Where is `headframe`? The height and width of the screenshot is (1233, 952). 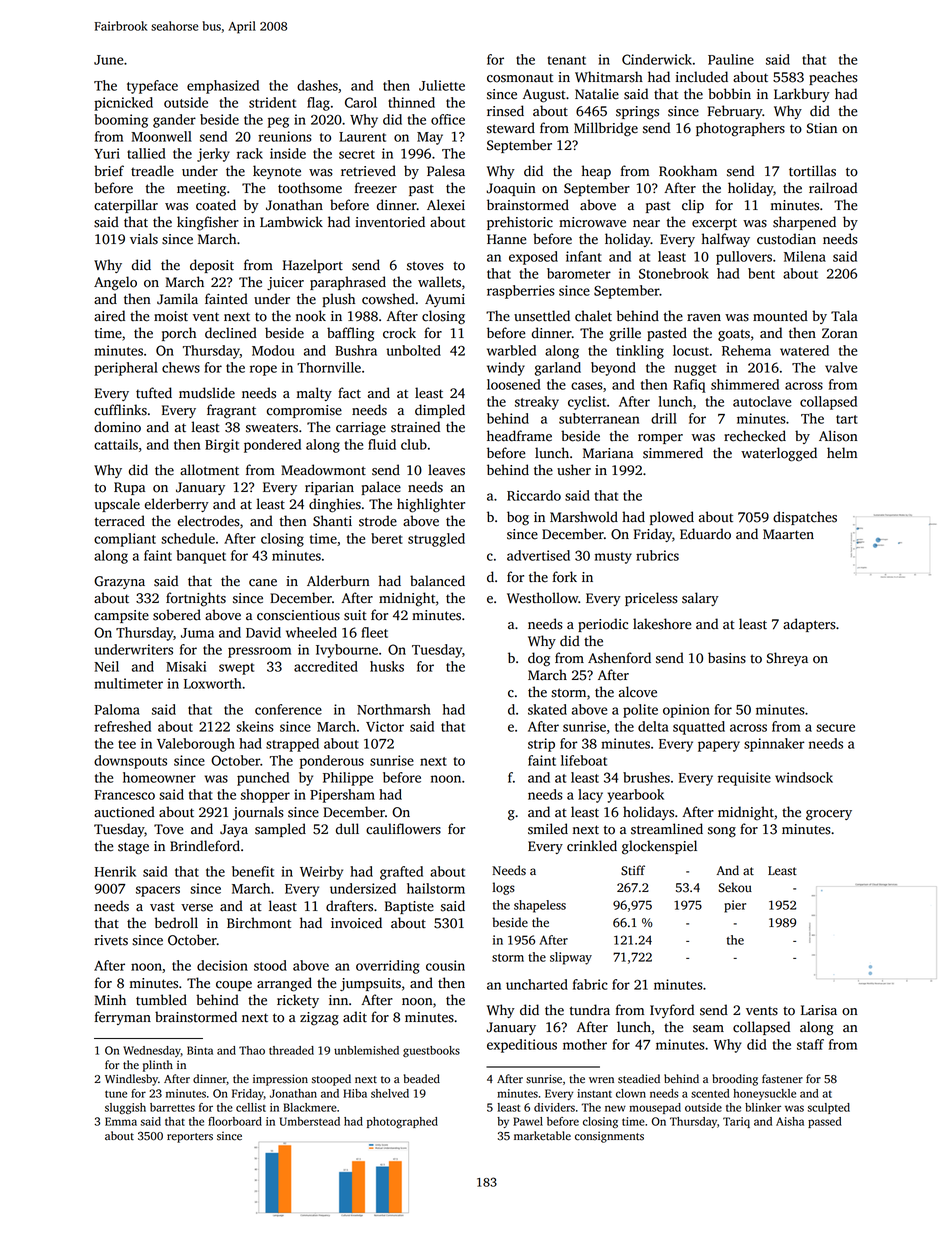
headframe is located at coordinates (519, 436).
